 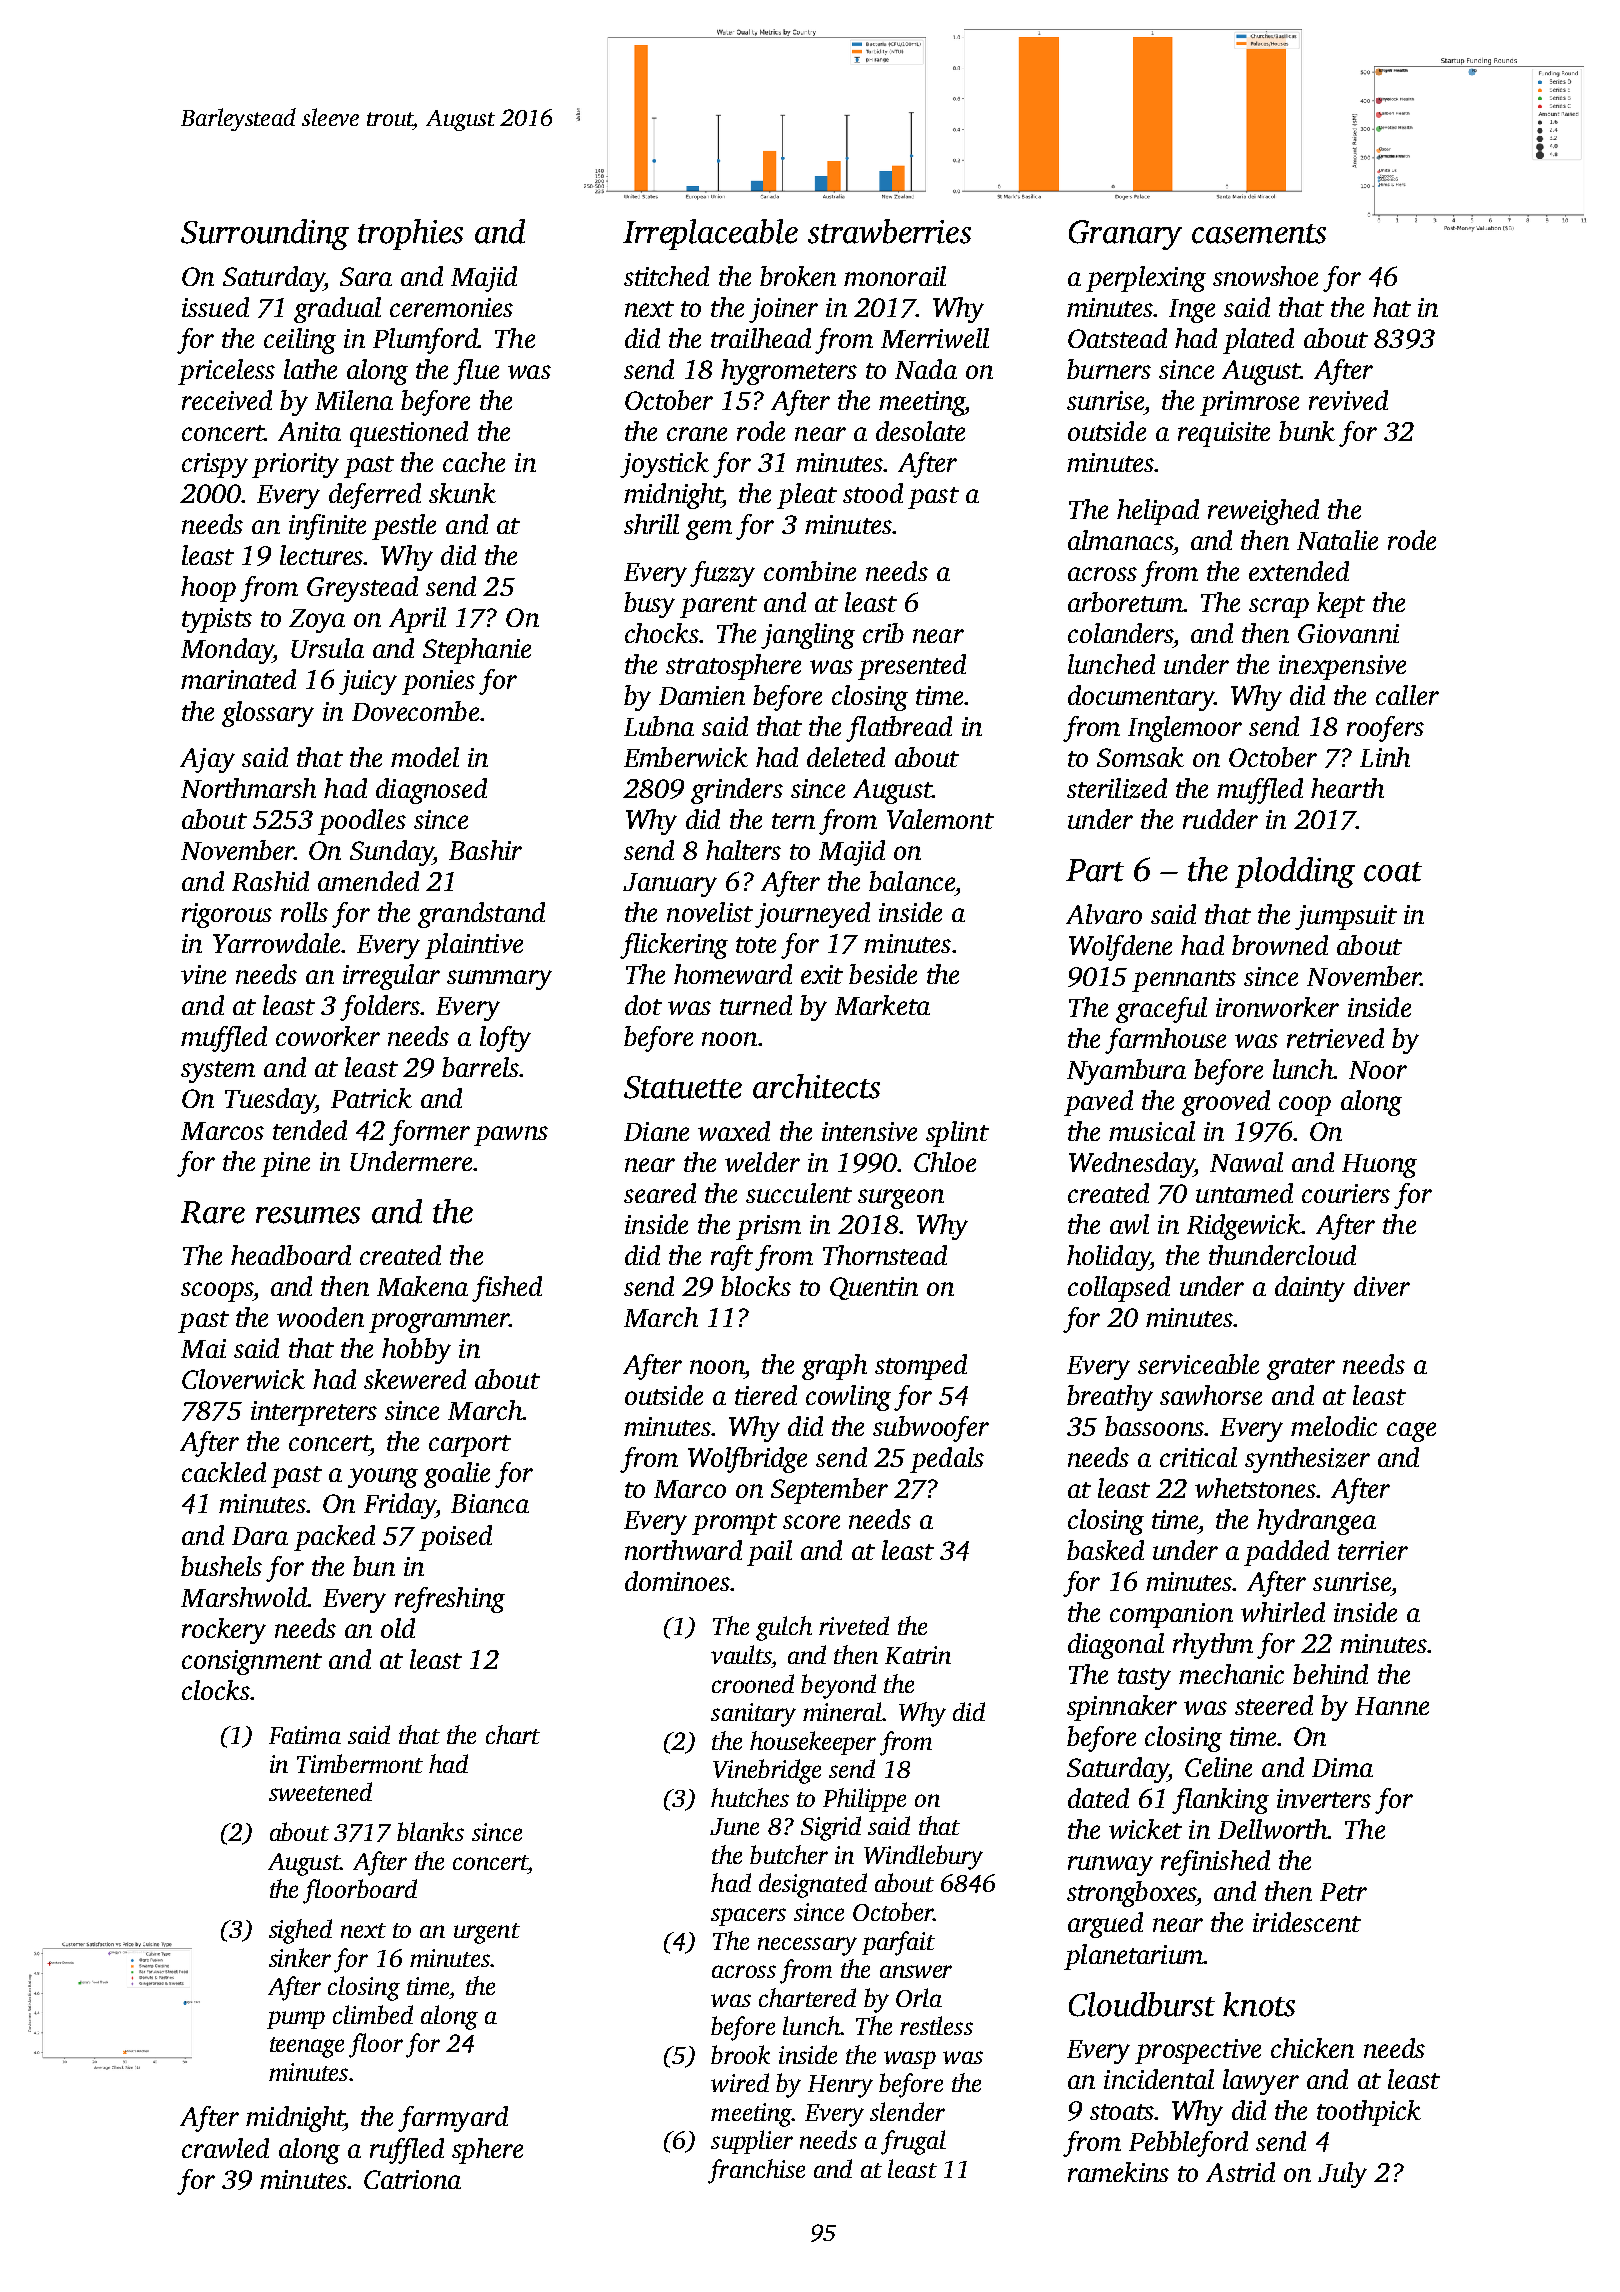 I want to click on gulch, so click(x=784, y=1628).
